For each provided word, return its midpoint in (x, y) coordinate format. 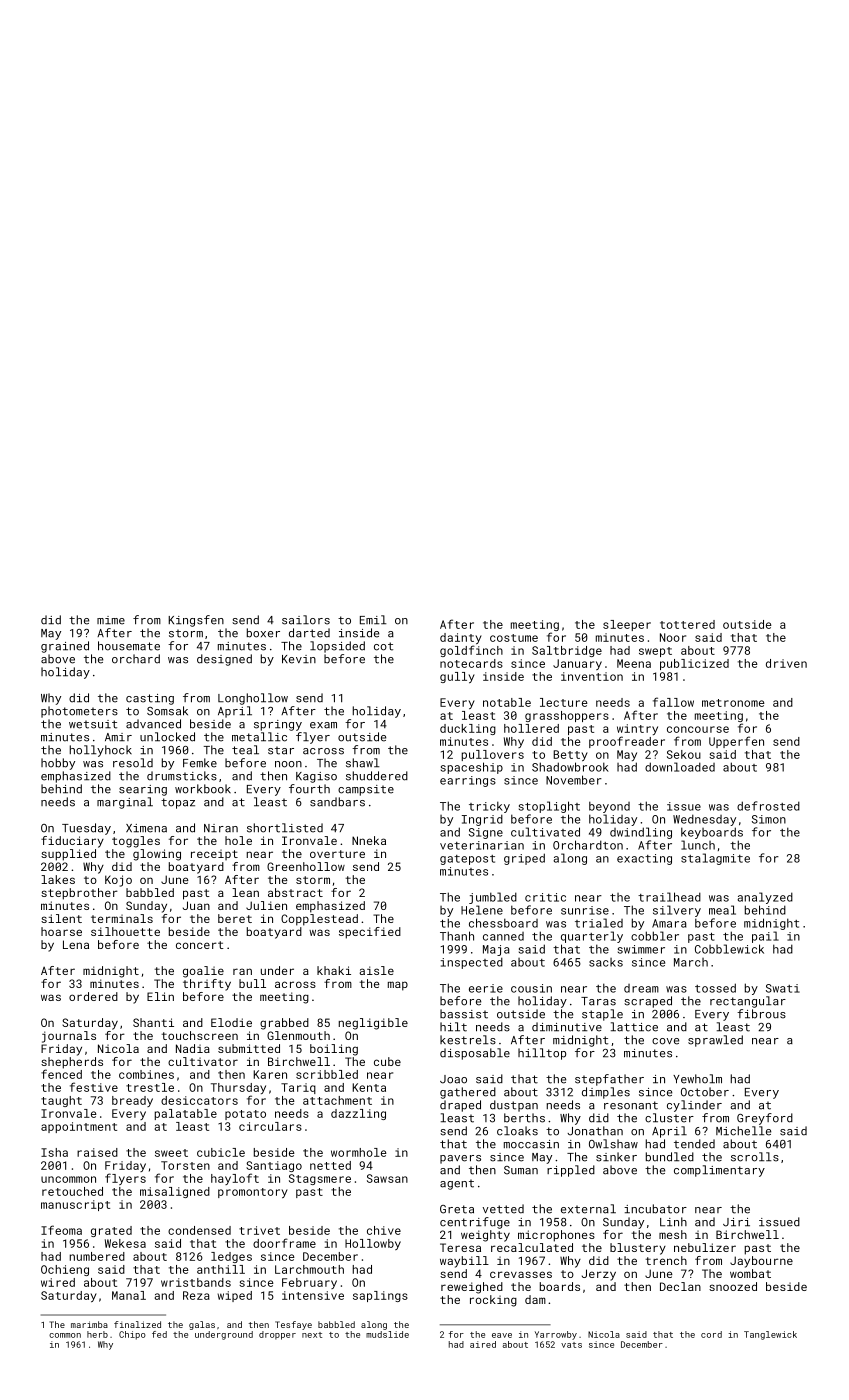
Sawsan (387, 1178)
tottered (687, 624)
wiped (234, 1296)
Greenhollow (306, 866)
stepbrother (79, 894)
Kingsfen (196, 621)
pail (765, 937)
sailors (306, 620)
